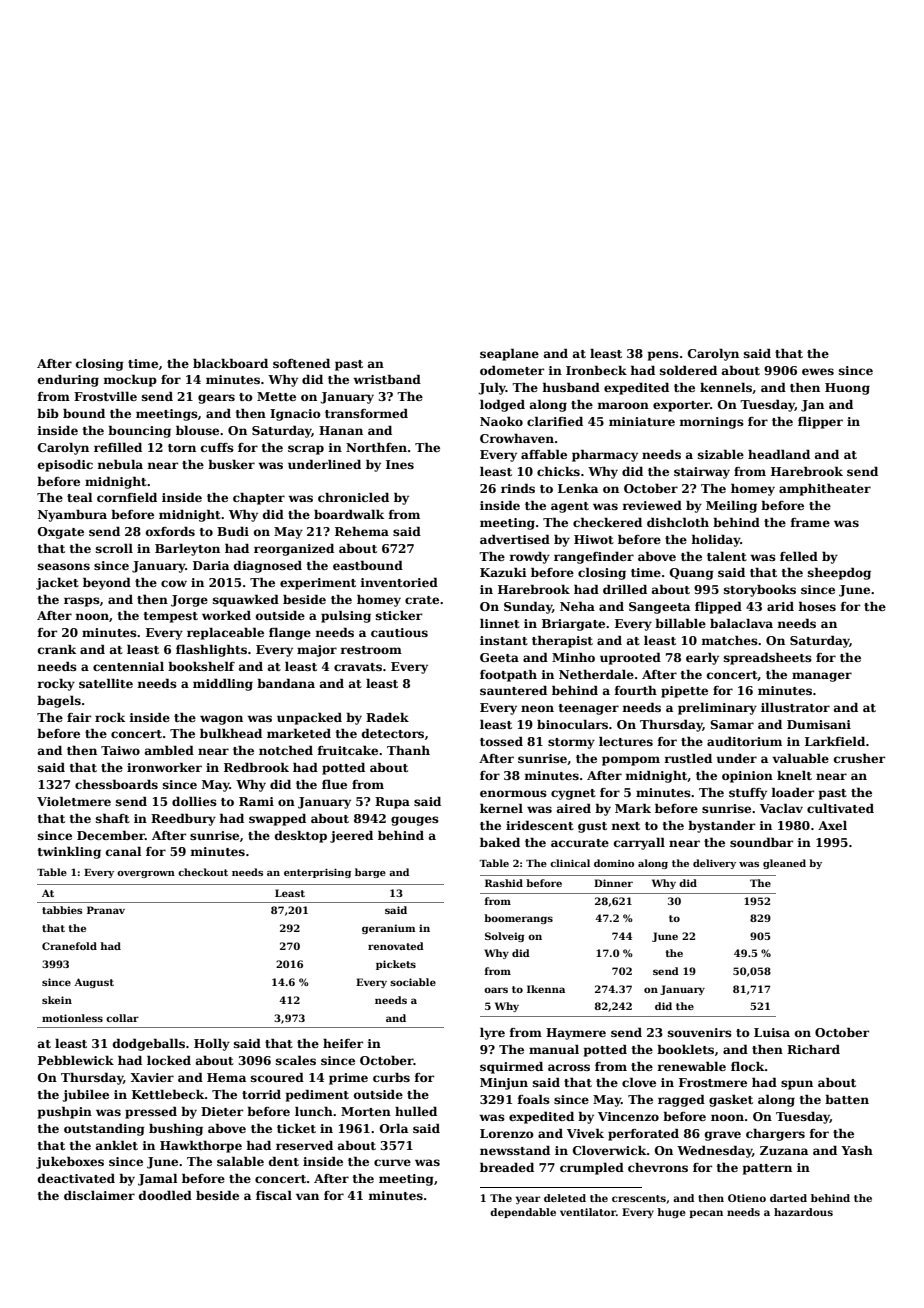 The image size is (924, 1308). Describe the element at coordinates (501, 808) in the page. I see `kernel` at that location.
